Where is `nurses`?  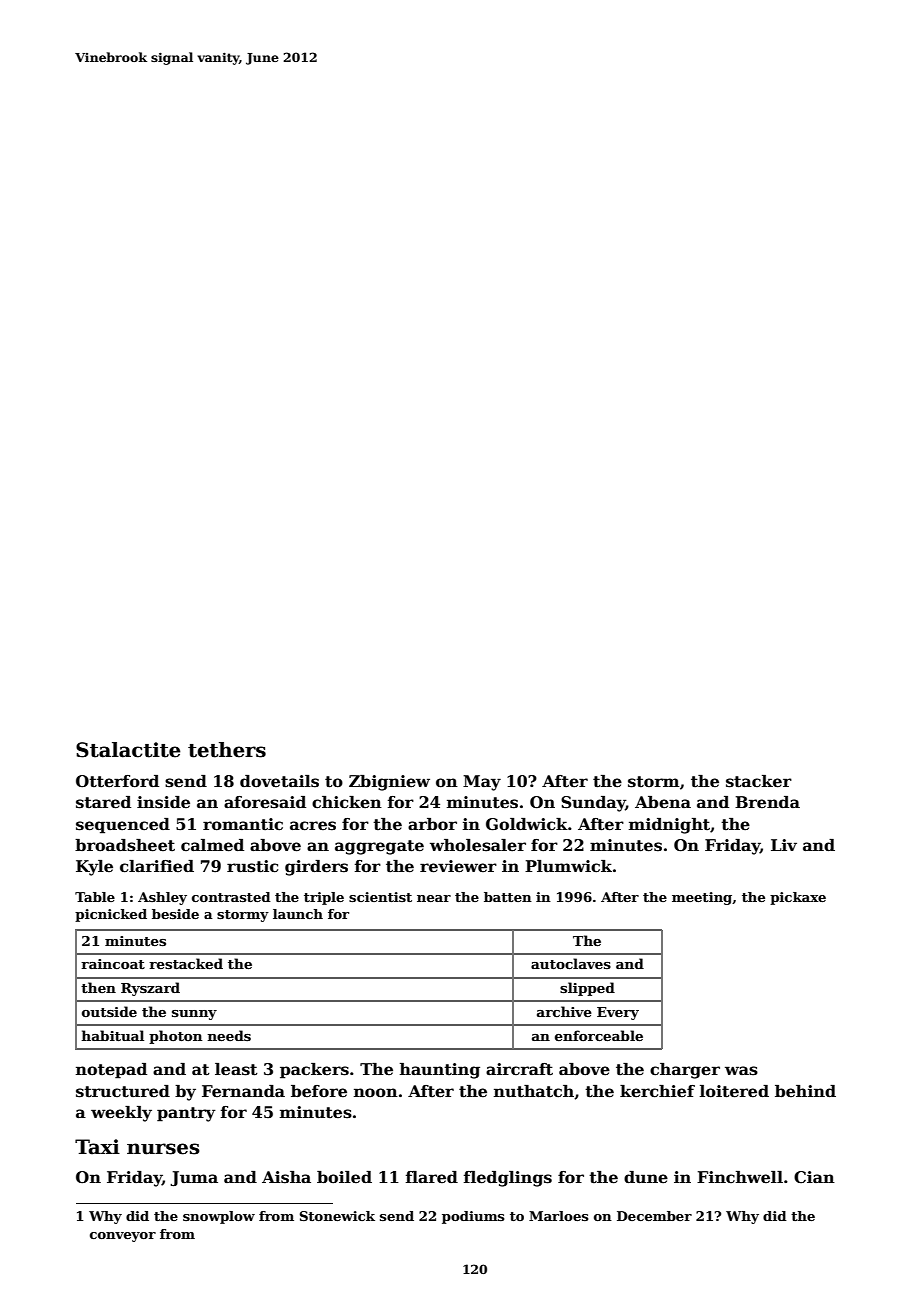 nurses is located at coordinates (163, 1149).
